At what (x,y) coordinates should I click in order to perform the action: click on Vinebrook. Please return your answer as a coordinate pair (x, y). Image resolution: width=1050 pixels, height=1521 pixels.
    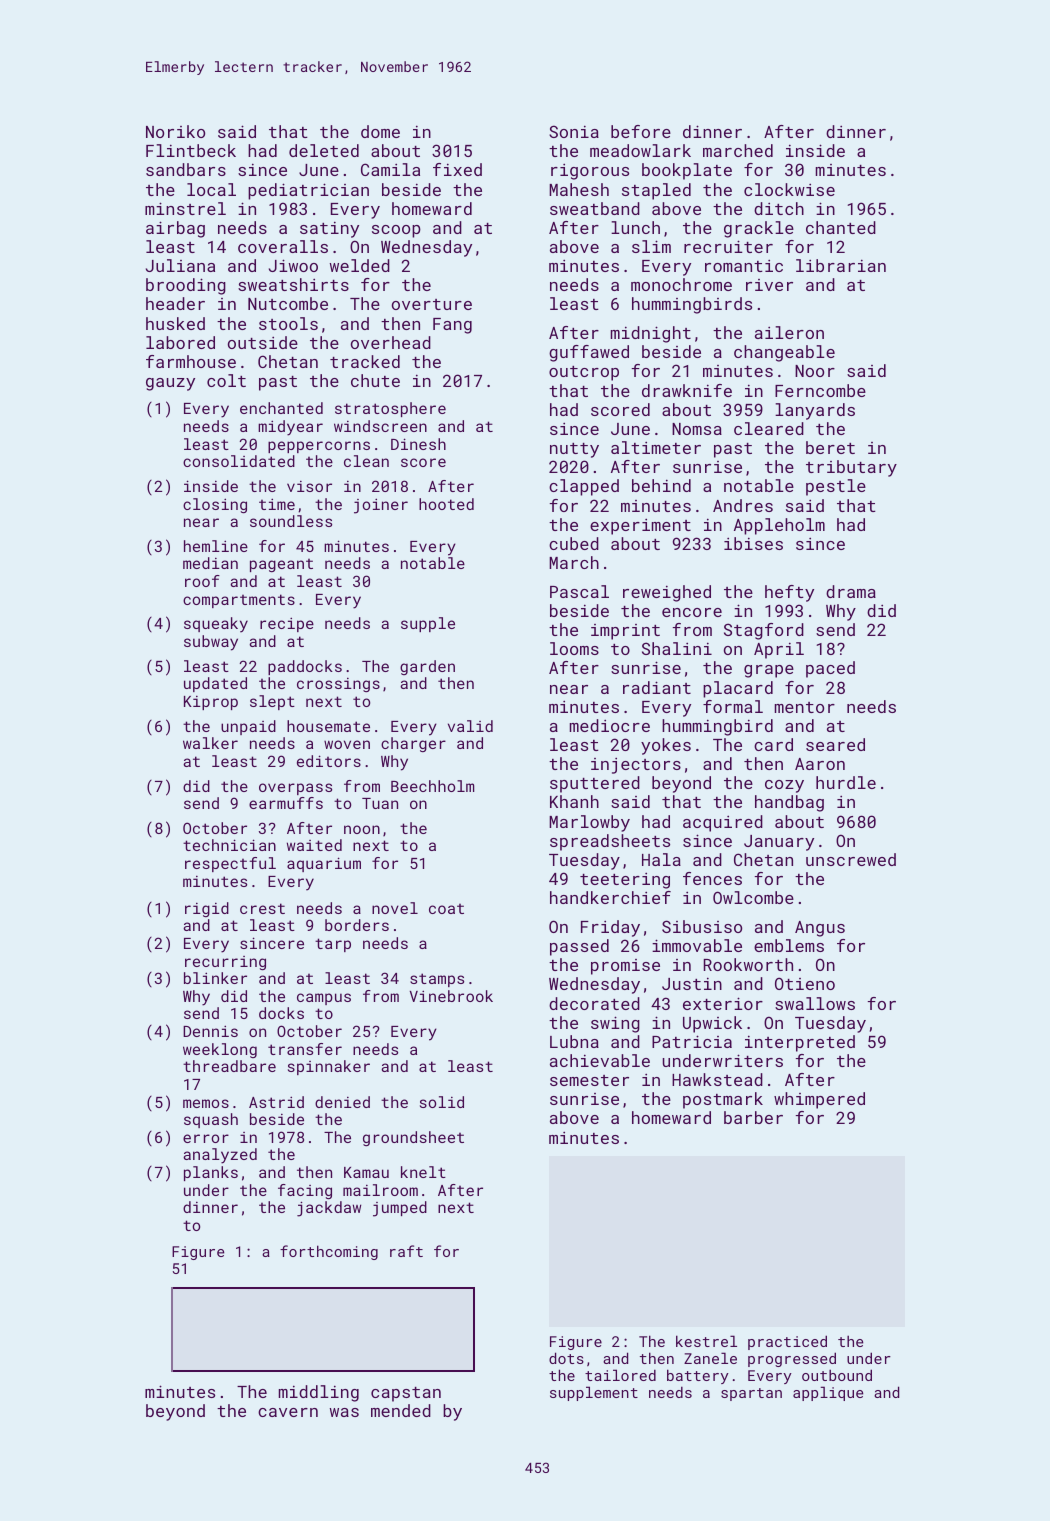
    Looking at the image, I should click on (451, 996).
